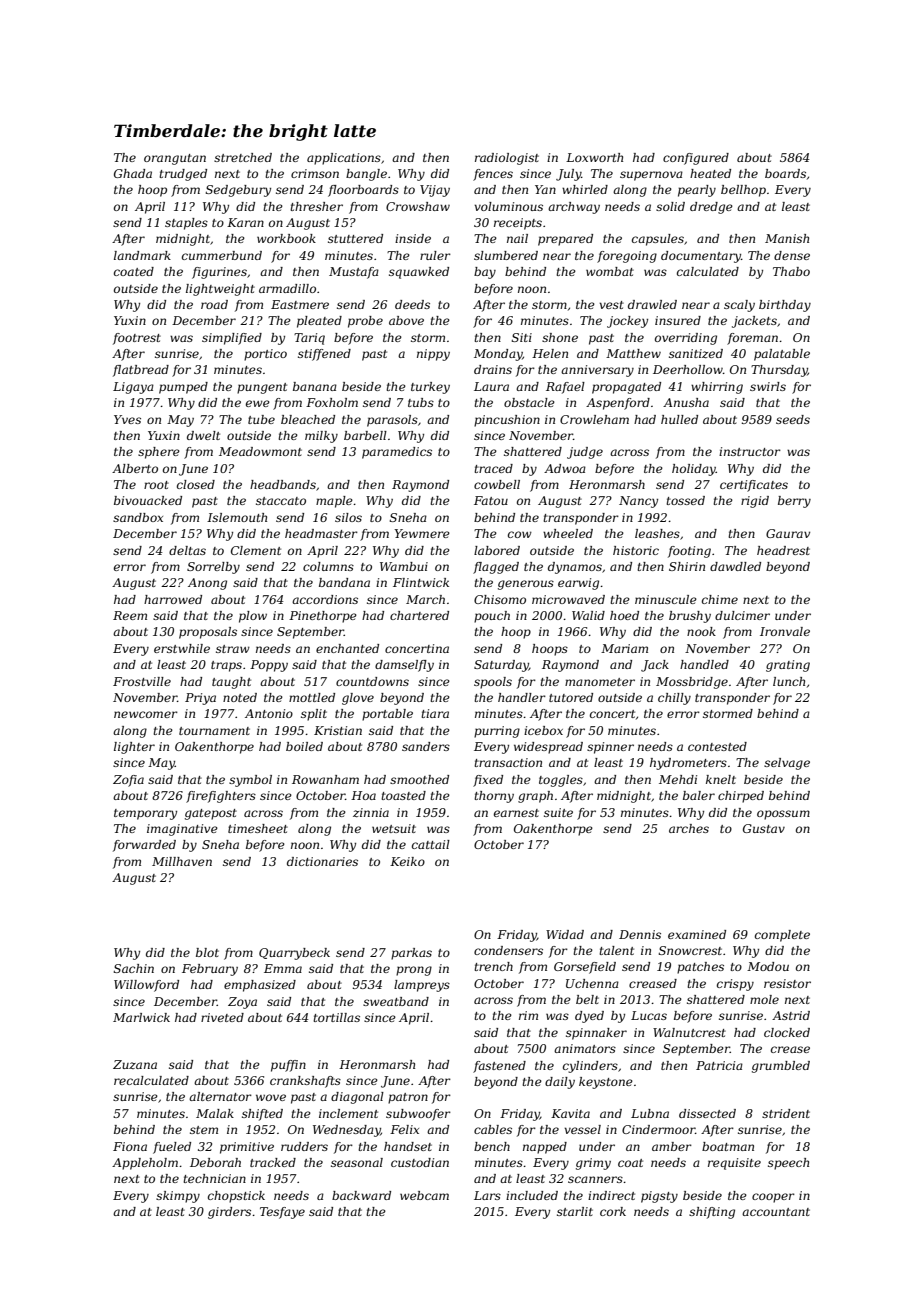  Describe the element at coordinates (344, 159) in the screenshot. I see `applications` at that location.
